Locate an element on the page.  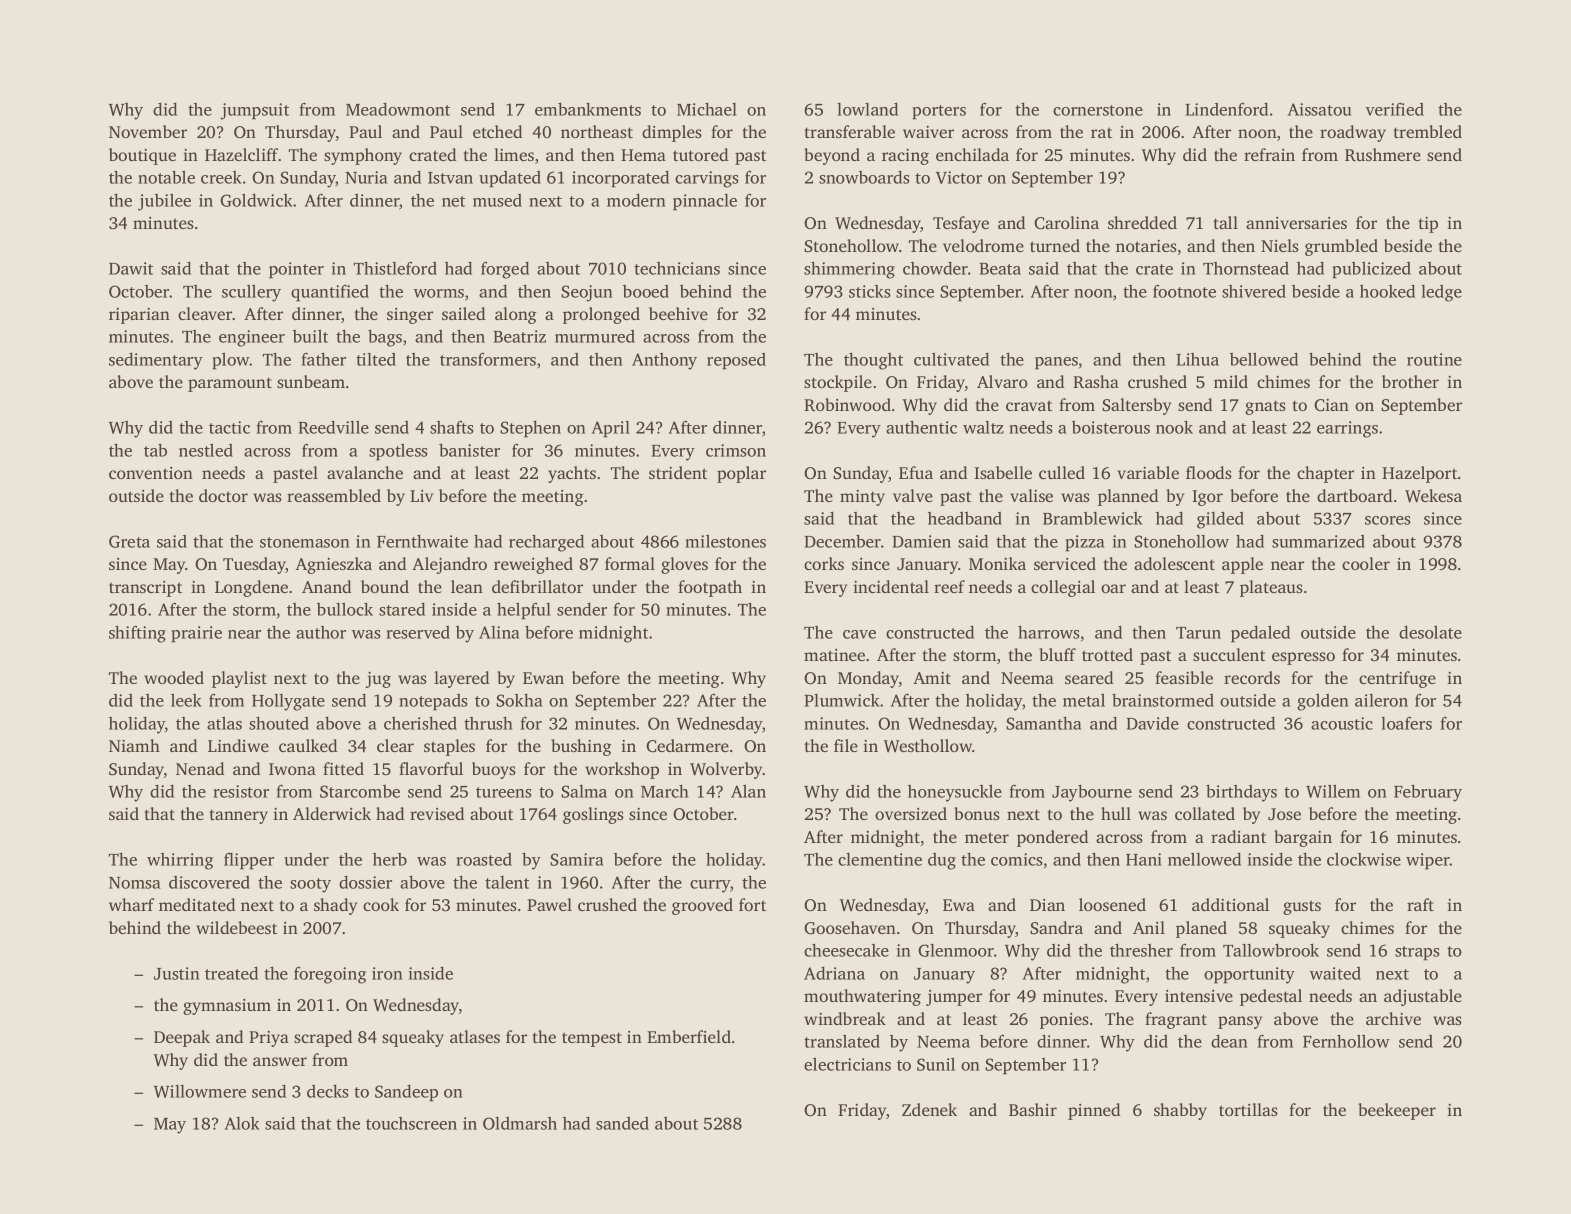
tortillas is located at coordinates (1248, 1109).
